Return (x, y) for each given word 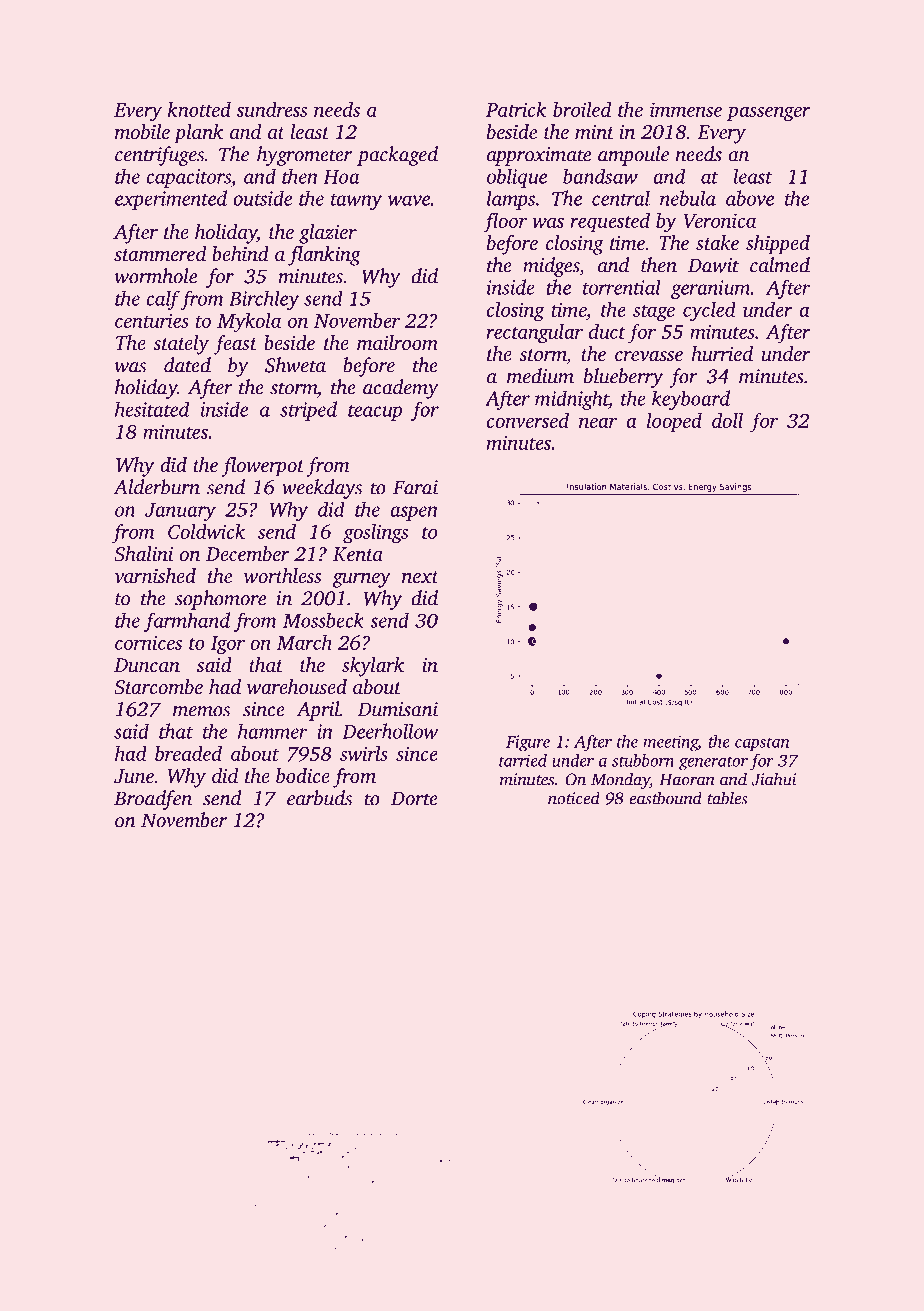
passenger (768, 114)
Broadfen (153, 800)
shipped (778, 245)
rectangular (535, 334)
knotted (199, 109)
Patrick (516, 109)
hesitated (152, 409)
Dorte (414, 798)
